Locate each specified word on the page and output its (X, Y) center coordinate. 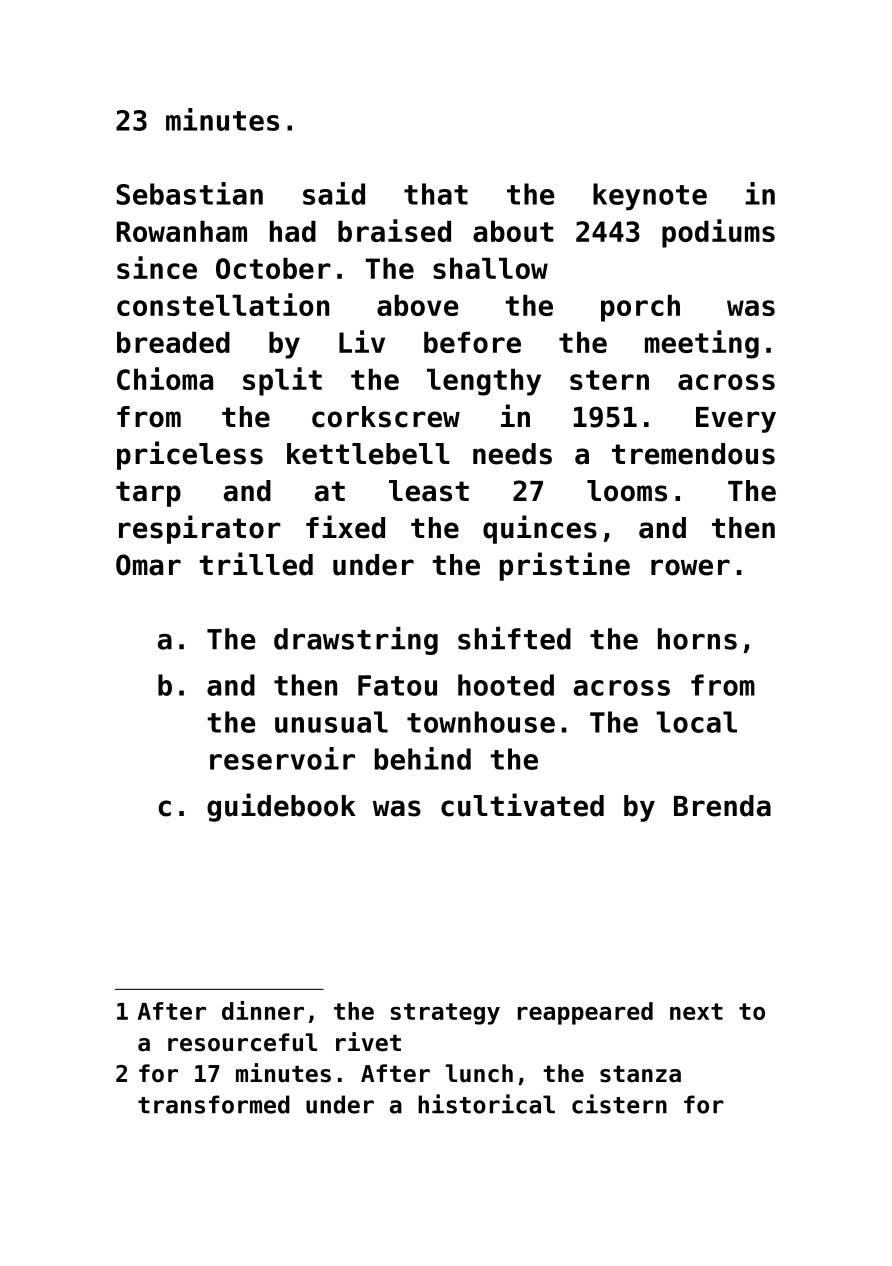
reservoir (282, 758)
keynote (650, 196)
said (334, 193)
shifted (514, 638)
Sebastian (190, 193)
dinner (263, 1010)
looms (627, 491)
